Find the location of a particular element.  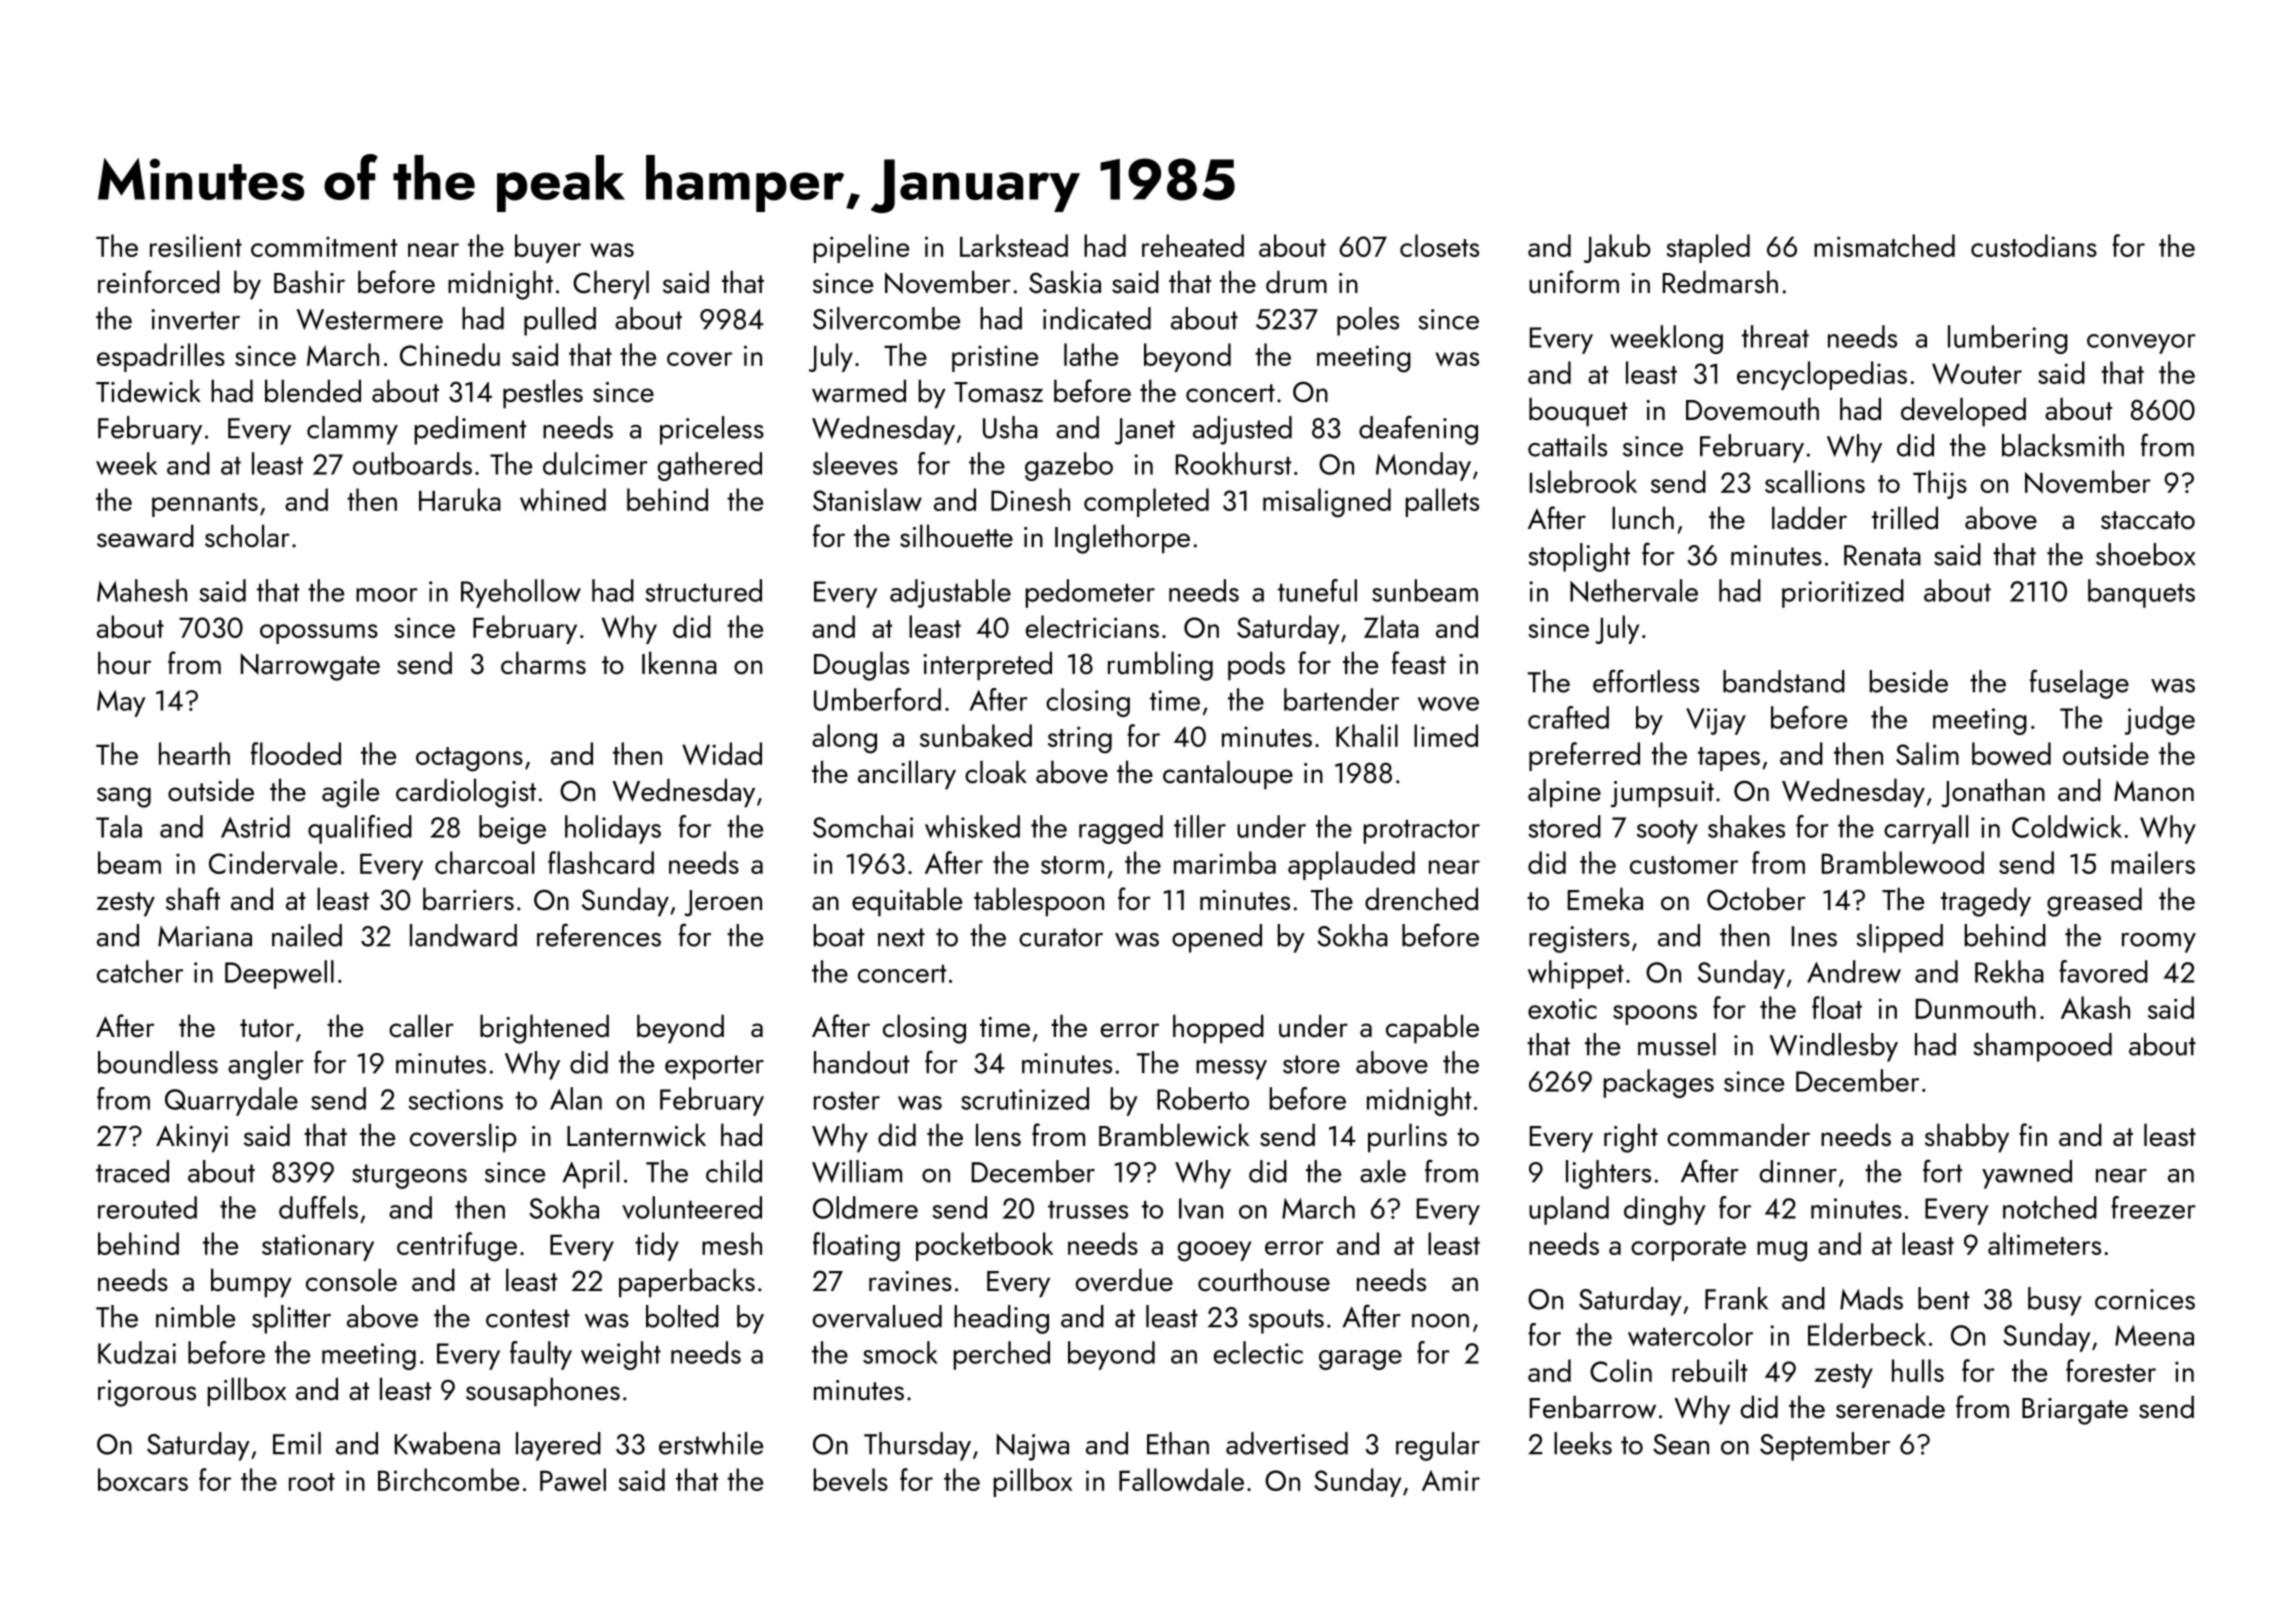

Vijay is located at coordinates (1716, 721).
